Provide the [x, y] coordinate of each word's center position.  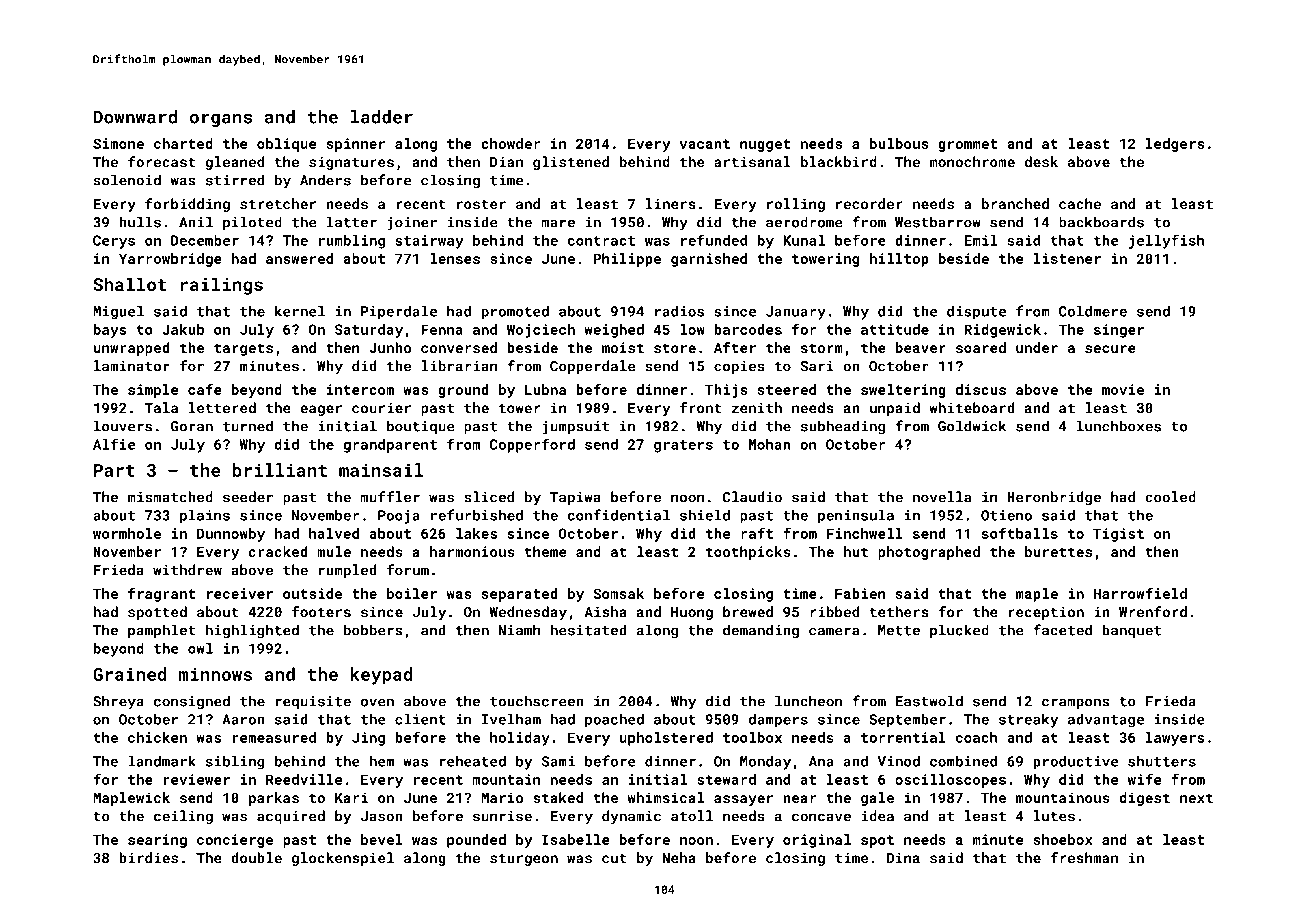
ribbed [834, 611]
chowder [510, 143]
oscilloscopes [950, 781]
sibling [235, 762]
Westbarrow [938, 222]
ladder [382, 117]
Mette [899, 630]
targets [243, 349]
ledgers [1175, 145]
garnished [709, 260]
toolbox [752, 737]
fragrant [161, 595]
